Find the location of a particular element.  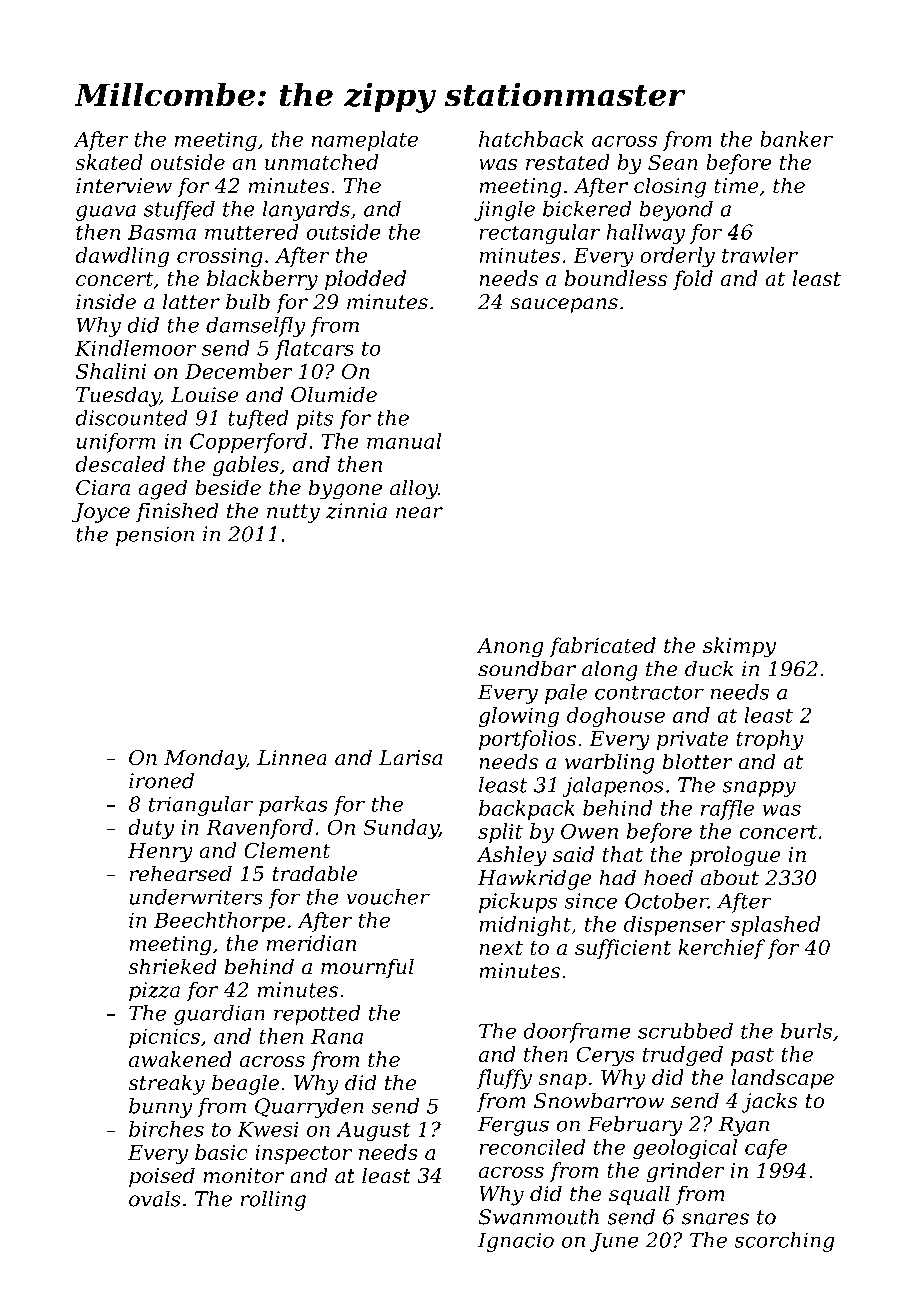

descaled is located at coordinates (120, 464).
